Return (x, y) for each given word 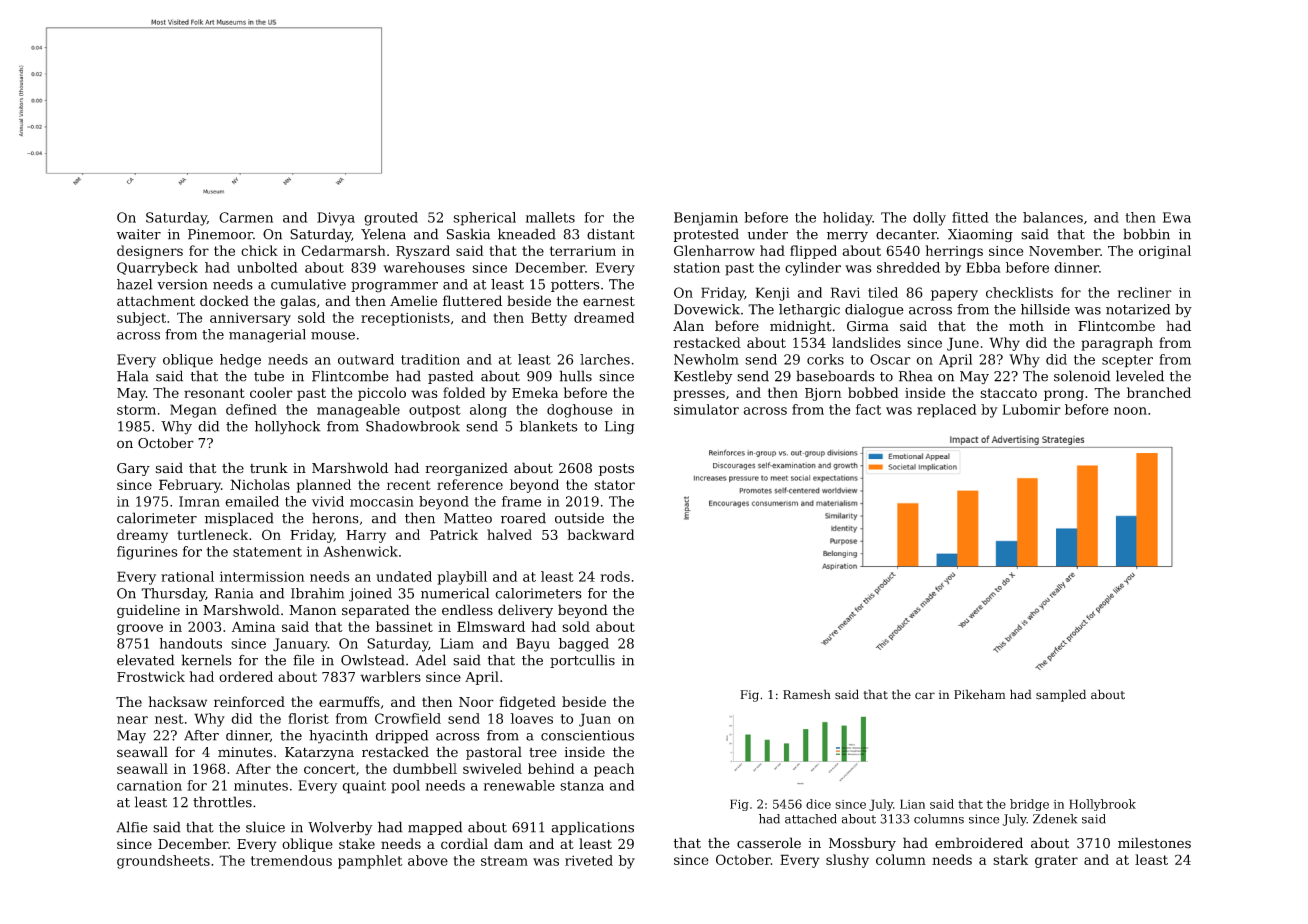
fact (868, 409)
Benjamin (706, 219)
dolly (929, 219)
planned (324, 486)
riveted (589, 860)
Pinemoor (220, 234)
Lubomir (1031, 409)
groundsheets (163, 862)
